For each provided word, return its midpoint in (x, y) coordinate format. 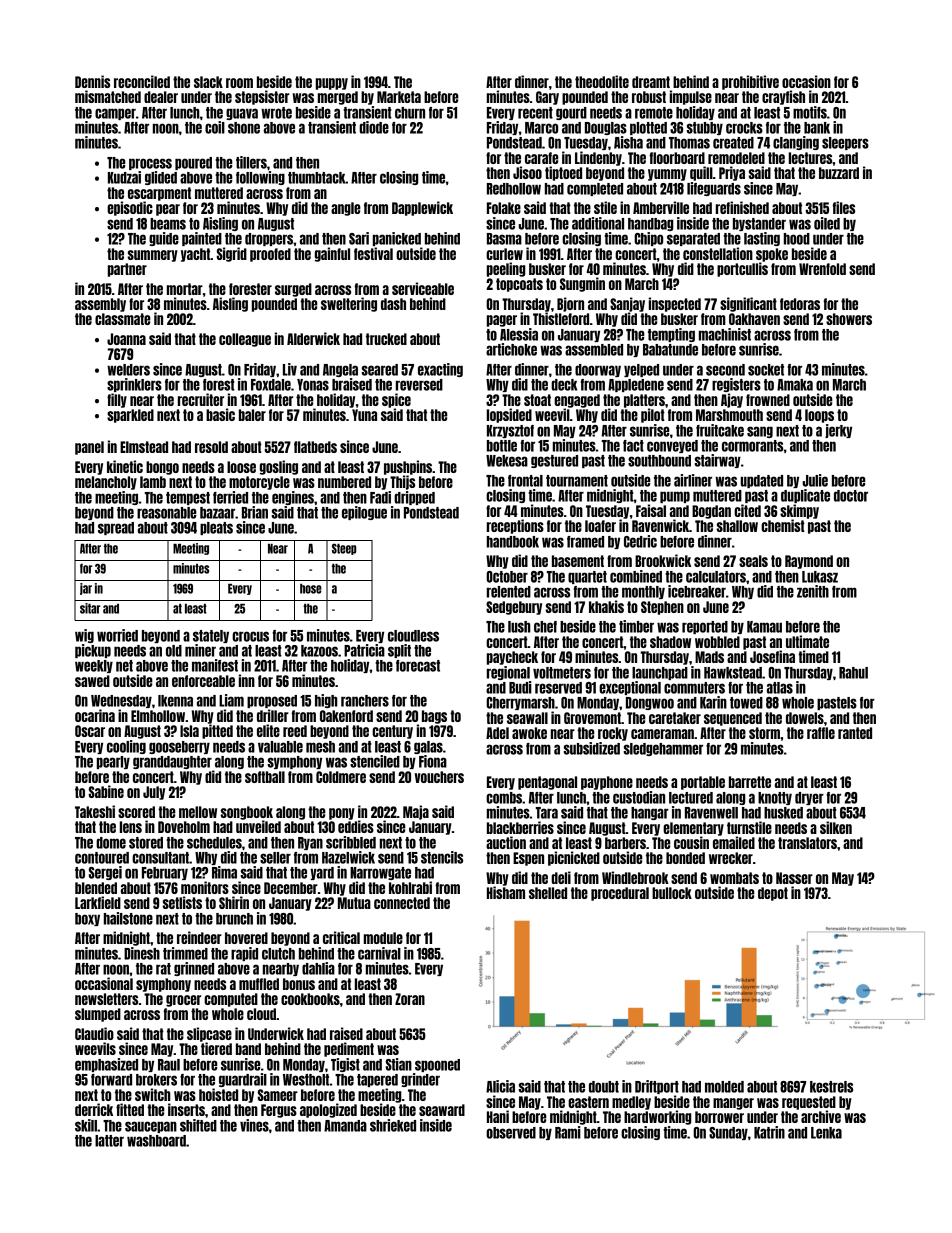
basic (220, 414)
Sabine (106, 791)
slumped (98, 1015)
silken (836, 827)
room (239, 83)
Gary (547, 98)
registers (736, 385)
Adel (497, 733)
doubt (604, 1087)
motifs (810, 112)
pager (502, 321)
